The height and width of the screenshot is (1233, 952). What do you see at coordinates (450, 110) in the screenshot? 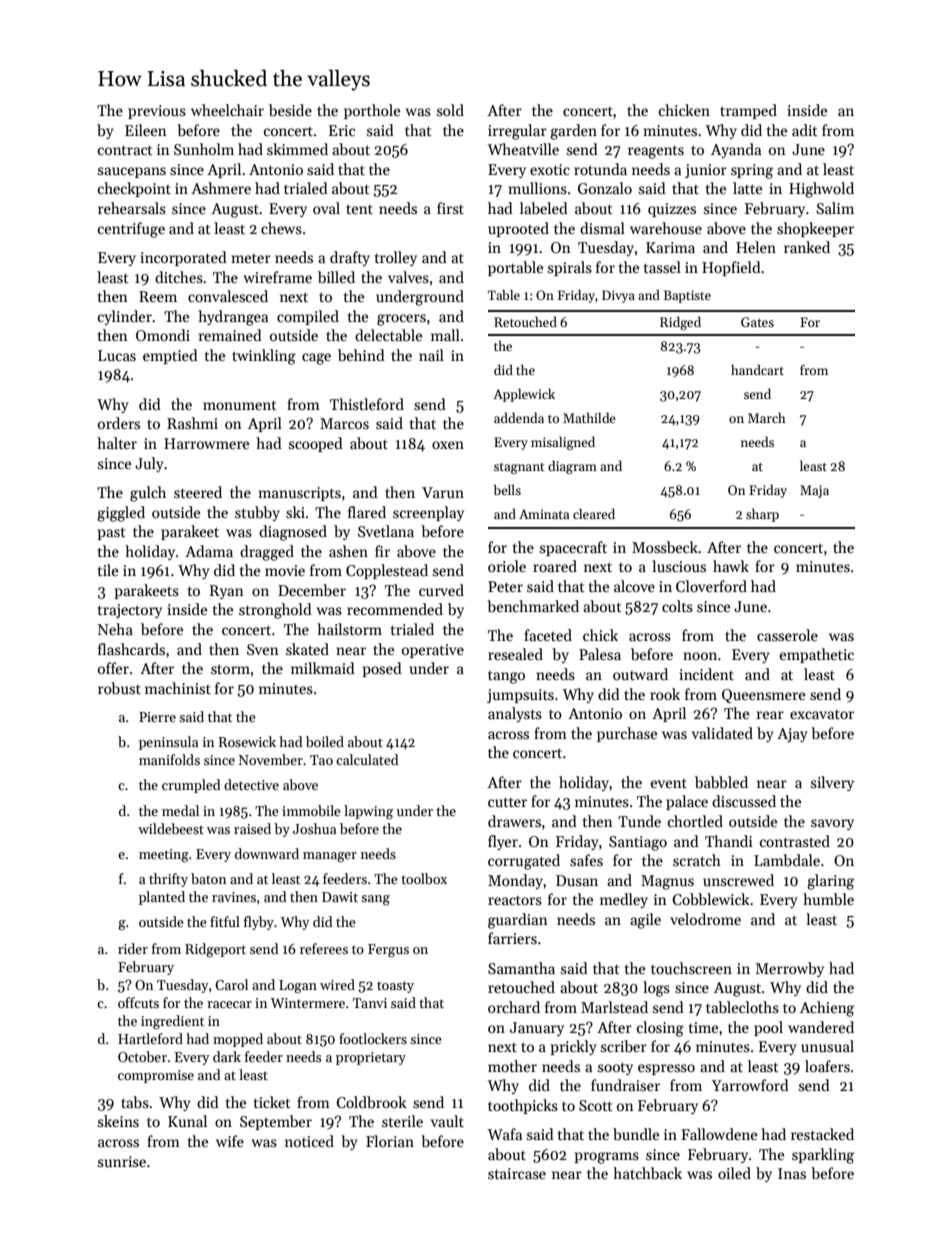
I see `sold` at bounding box center [450, 110].
